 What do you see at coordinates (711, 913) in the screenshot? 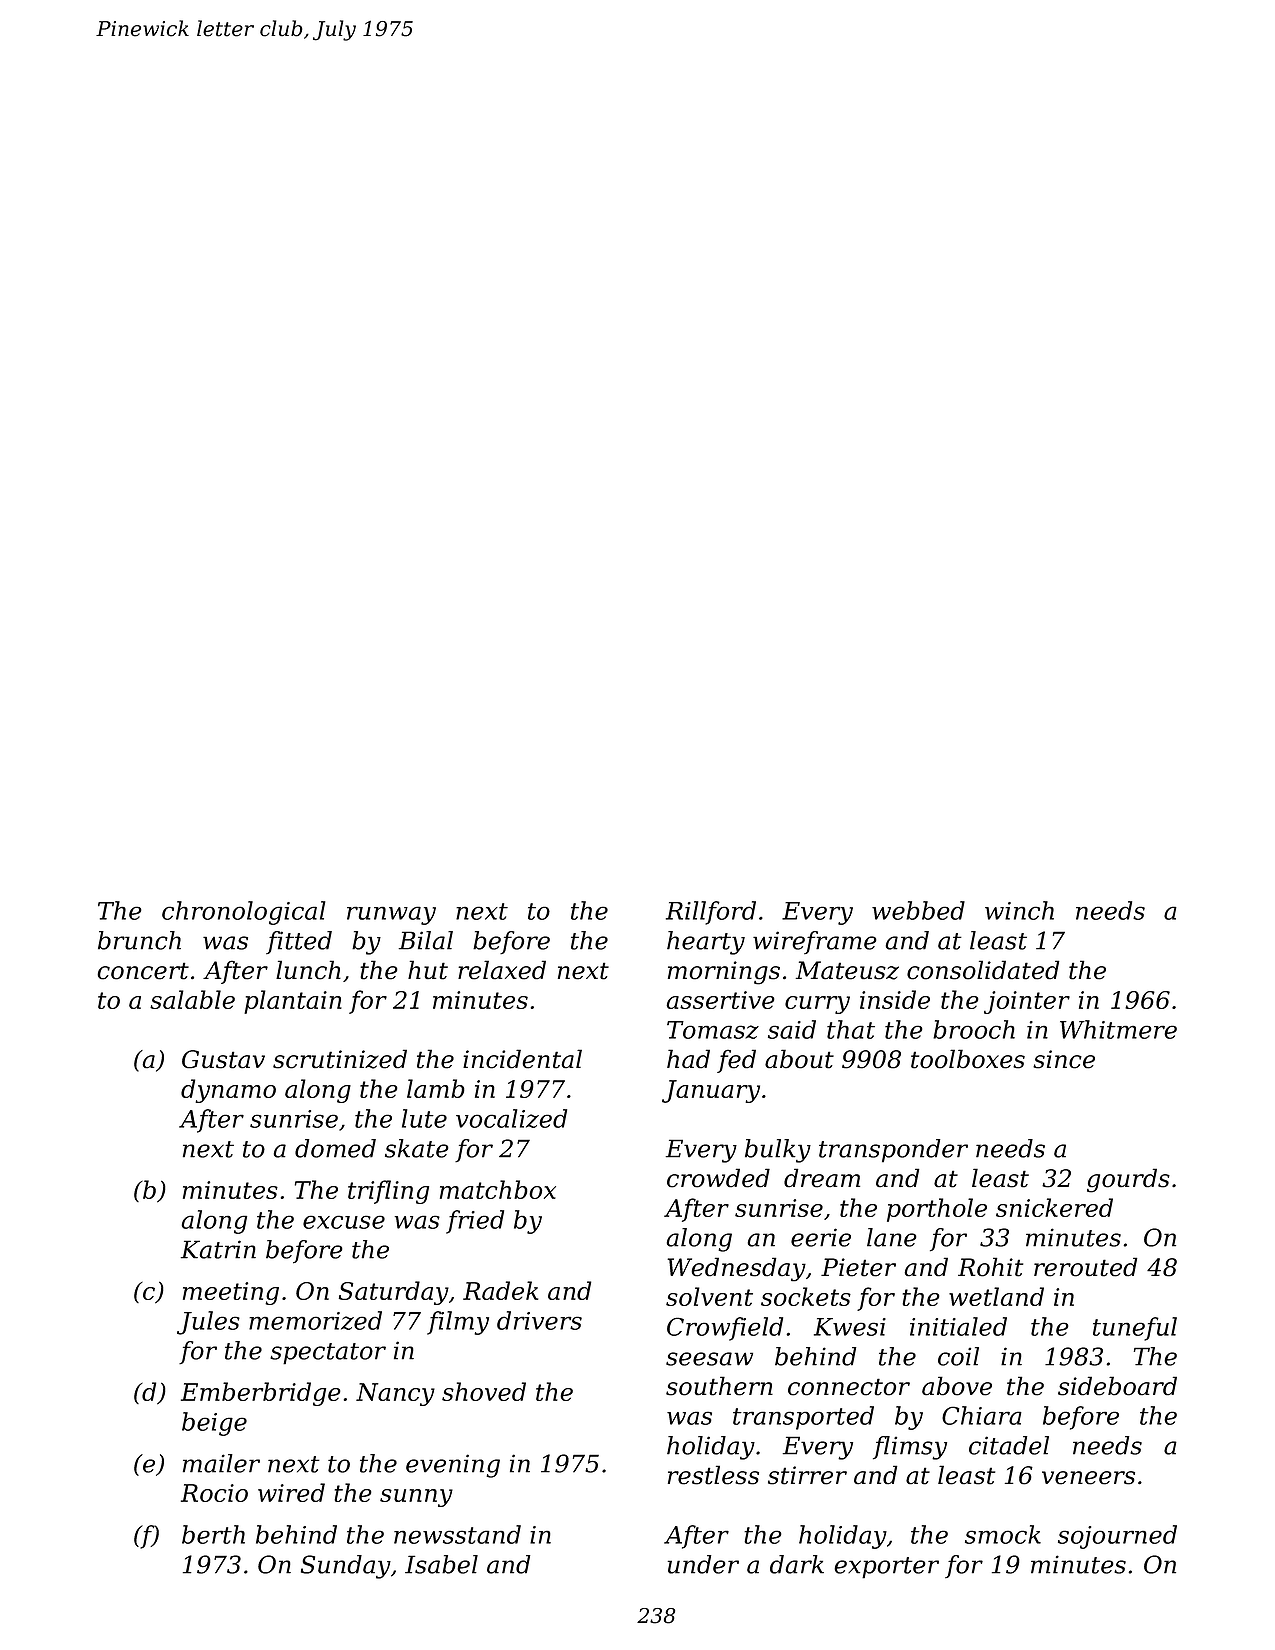
I see `Rillford` at bounding box center [711, 913].
